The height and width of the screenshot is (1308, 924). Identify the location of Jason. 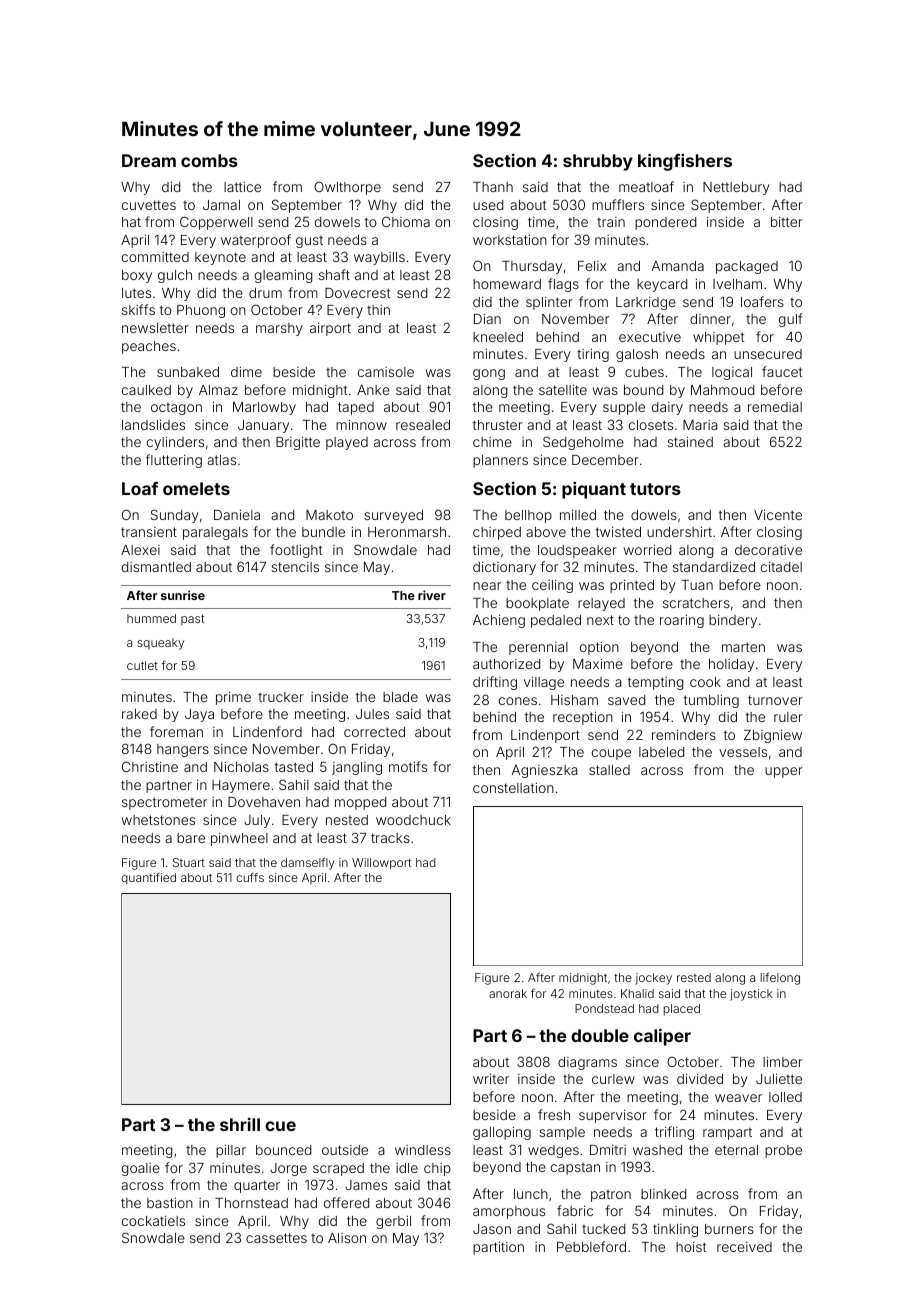
(492, 1229).
